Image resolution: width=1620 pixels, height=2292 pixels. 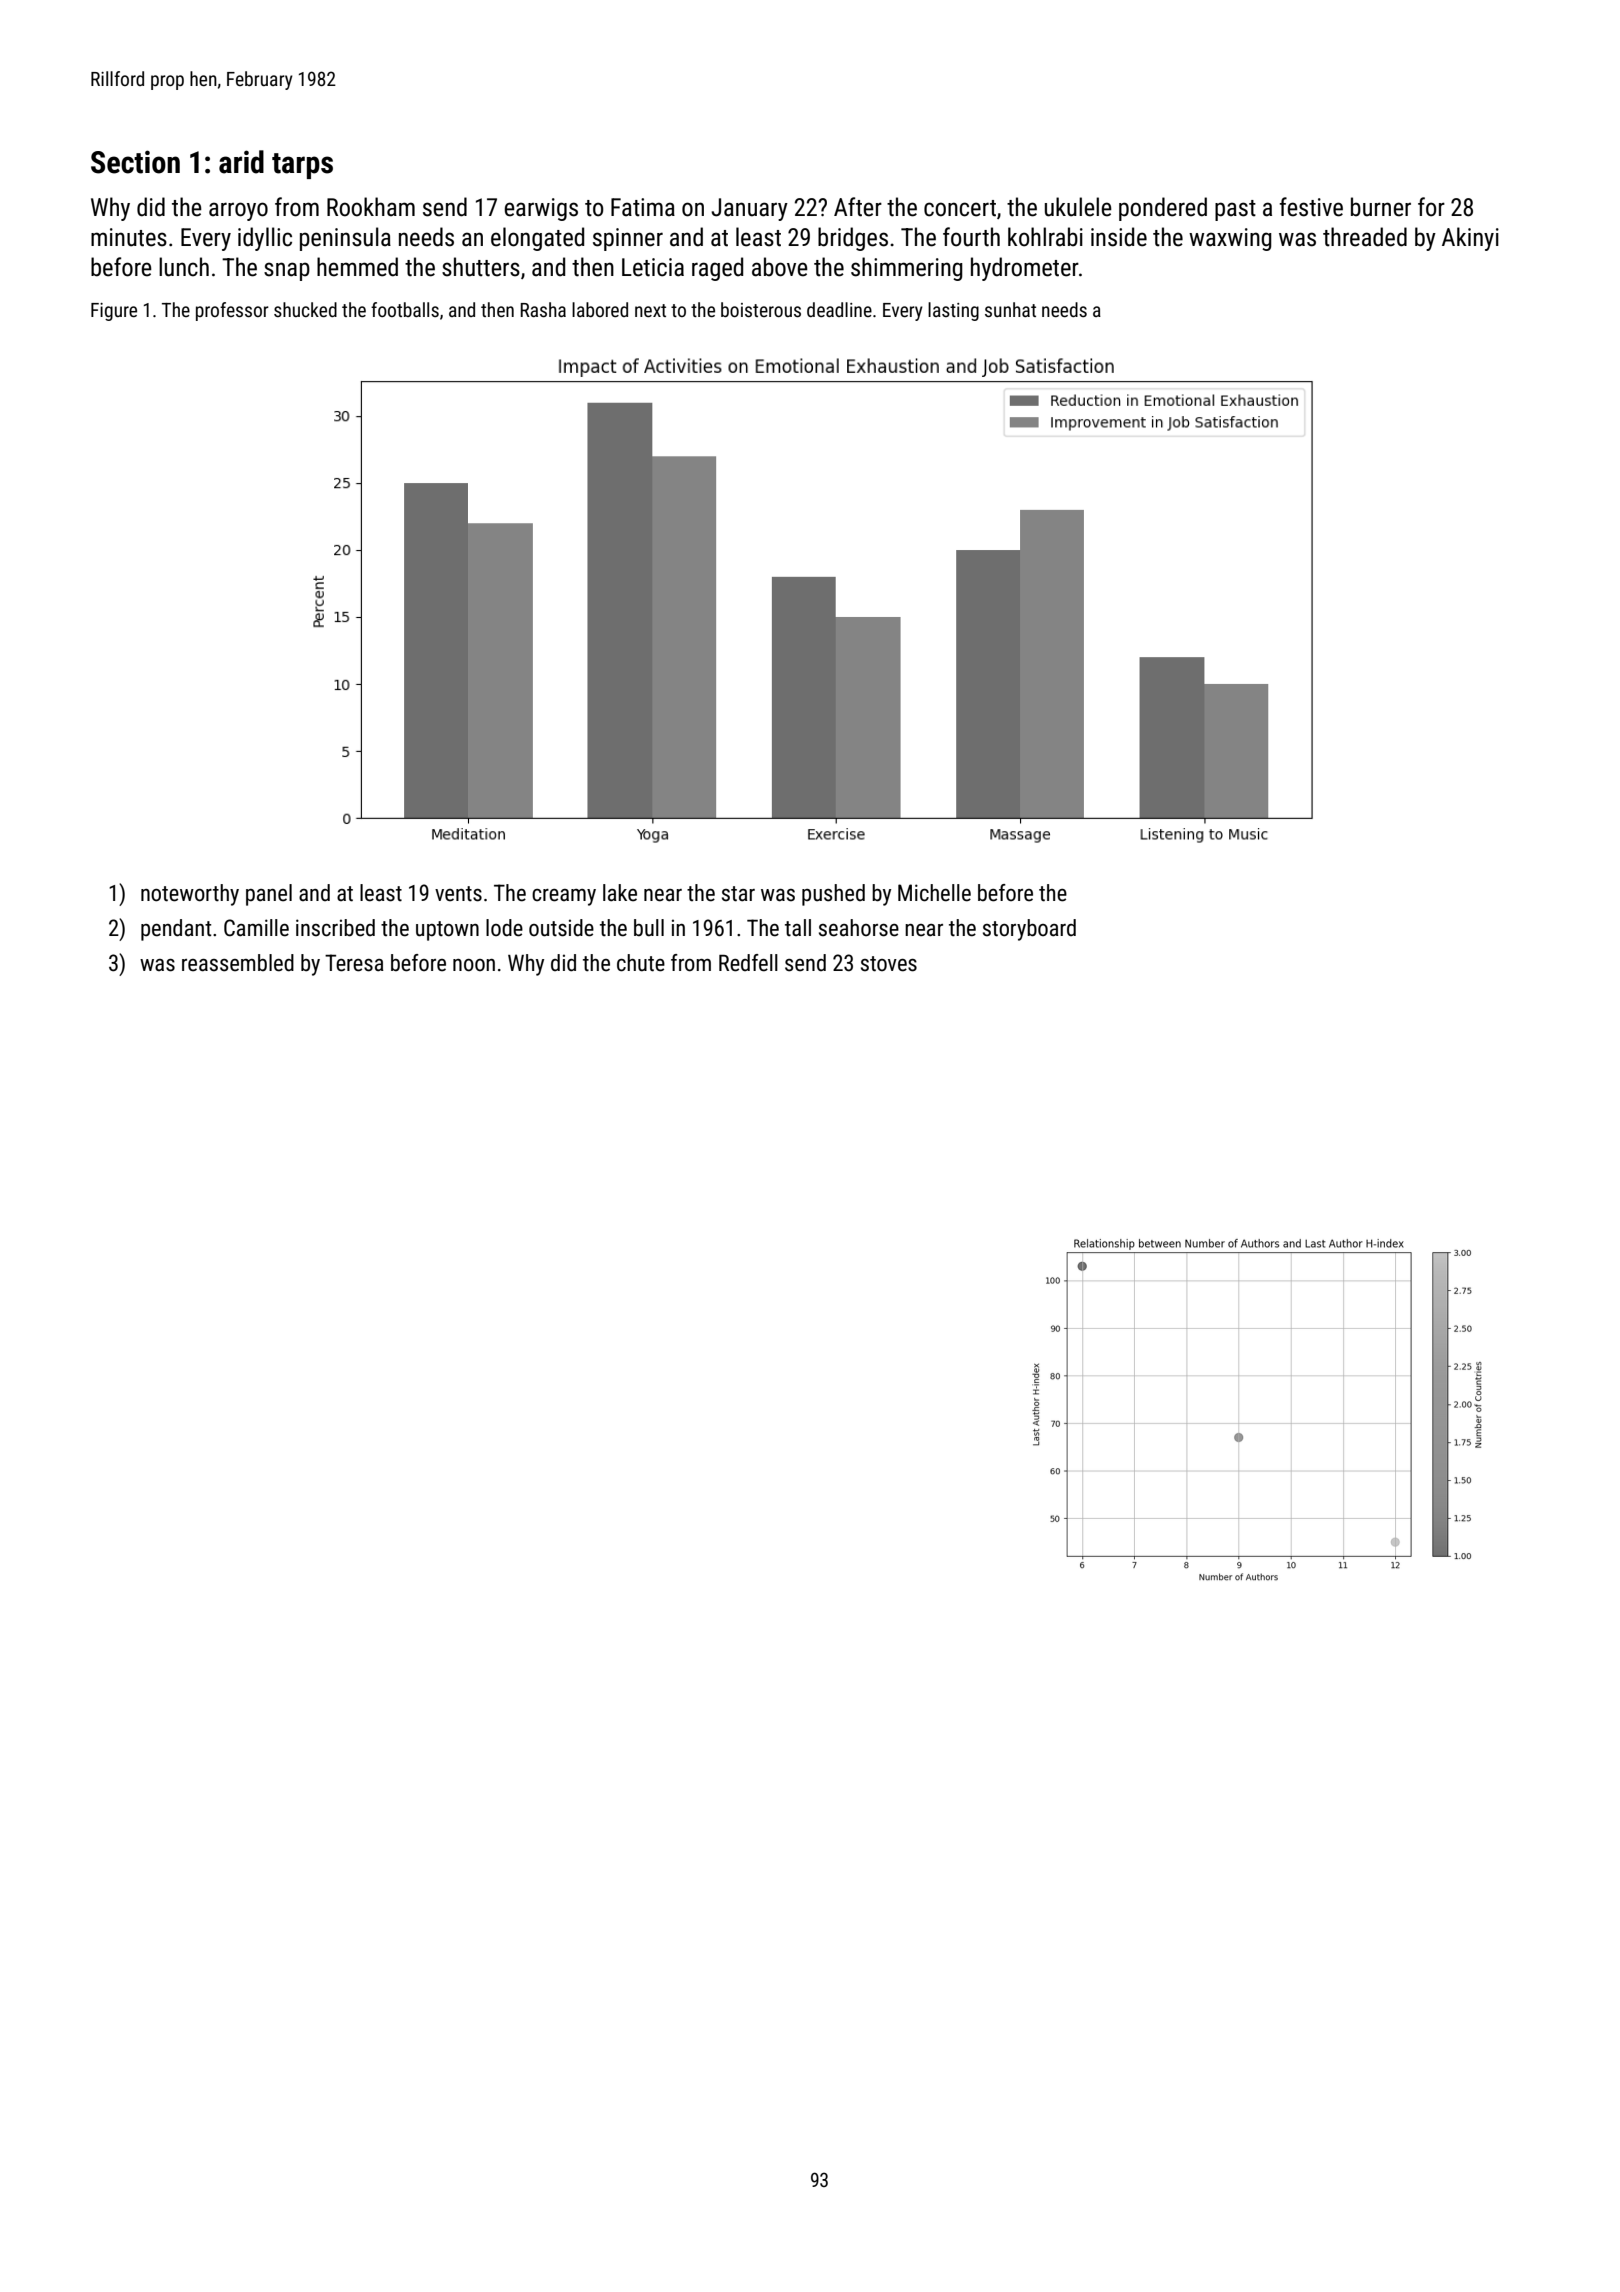 I want to click on Michelle, so click(x=934, y=893).
